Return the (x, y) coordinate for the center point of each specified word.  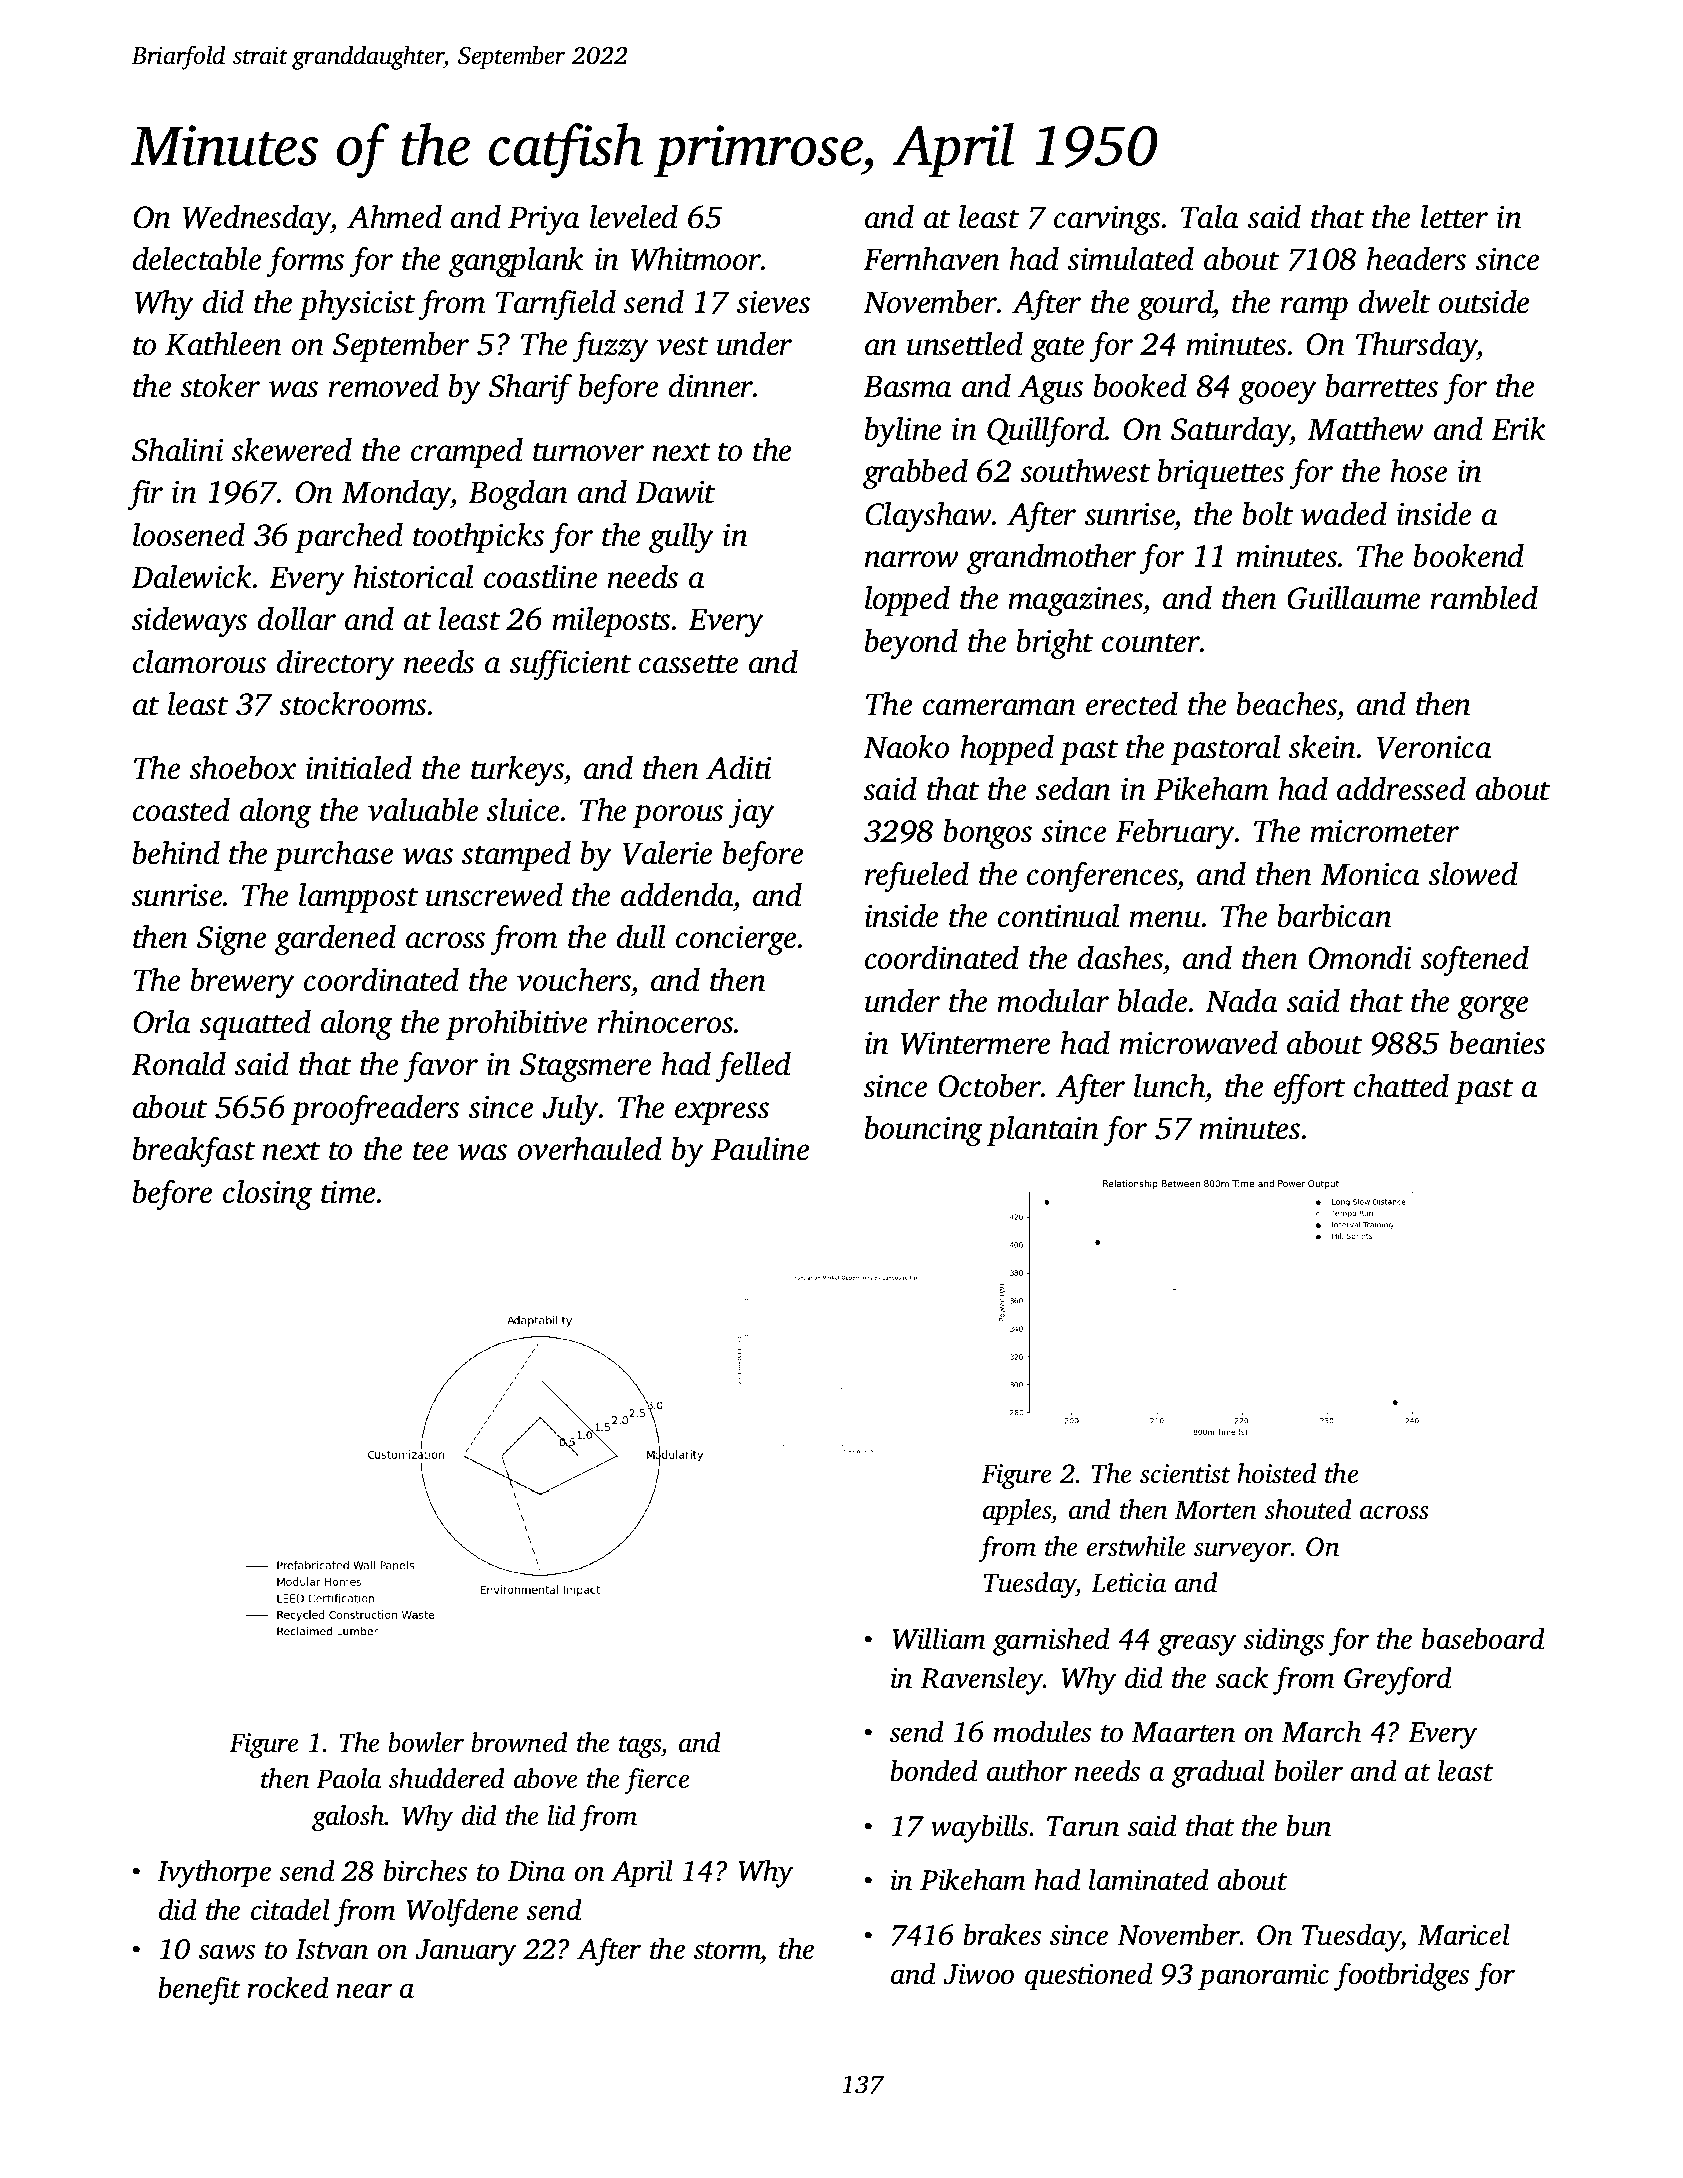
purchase (333, 855)
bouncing (923, 1130)
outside (1484, 301)
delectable (197, 258)
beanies (1497, 1042)
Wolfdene (462, 1912)
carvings (1107, 220)
